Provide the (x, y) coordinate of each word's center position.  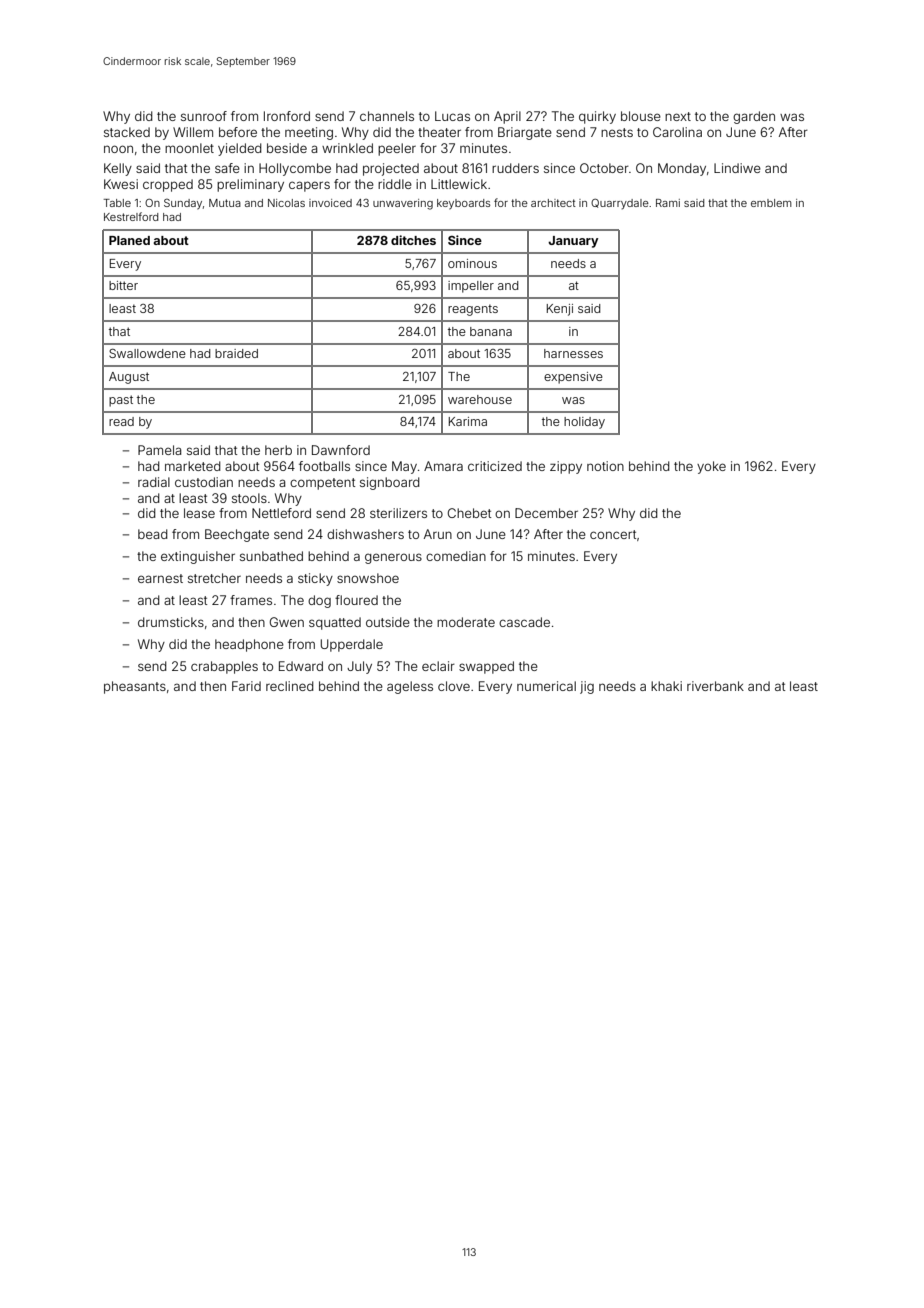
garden (754, 117)
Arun (438, 534)
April (507, 117)
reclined (290, 686)
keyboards (463, 204)
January (573, 242)
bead (153, 534)
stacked (127, 132)
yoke (711, 467)
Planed (129, 240)
